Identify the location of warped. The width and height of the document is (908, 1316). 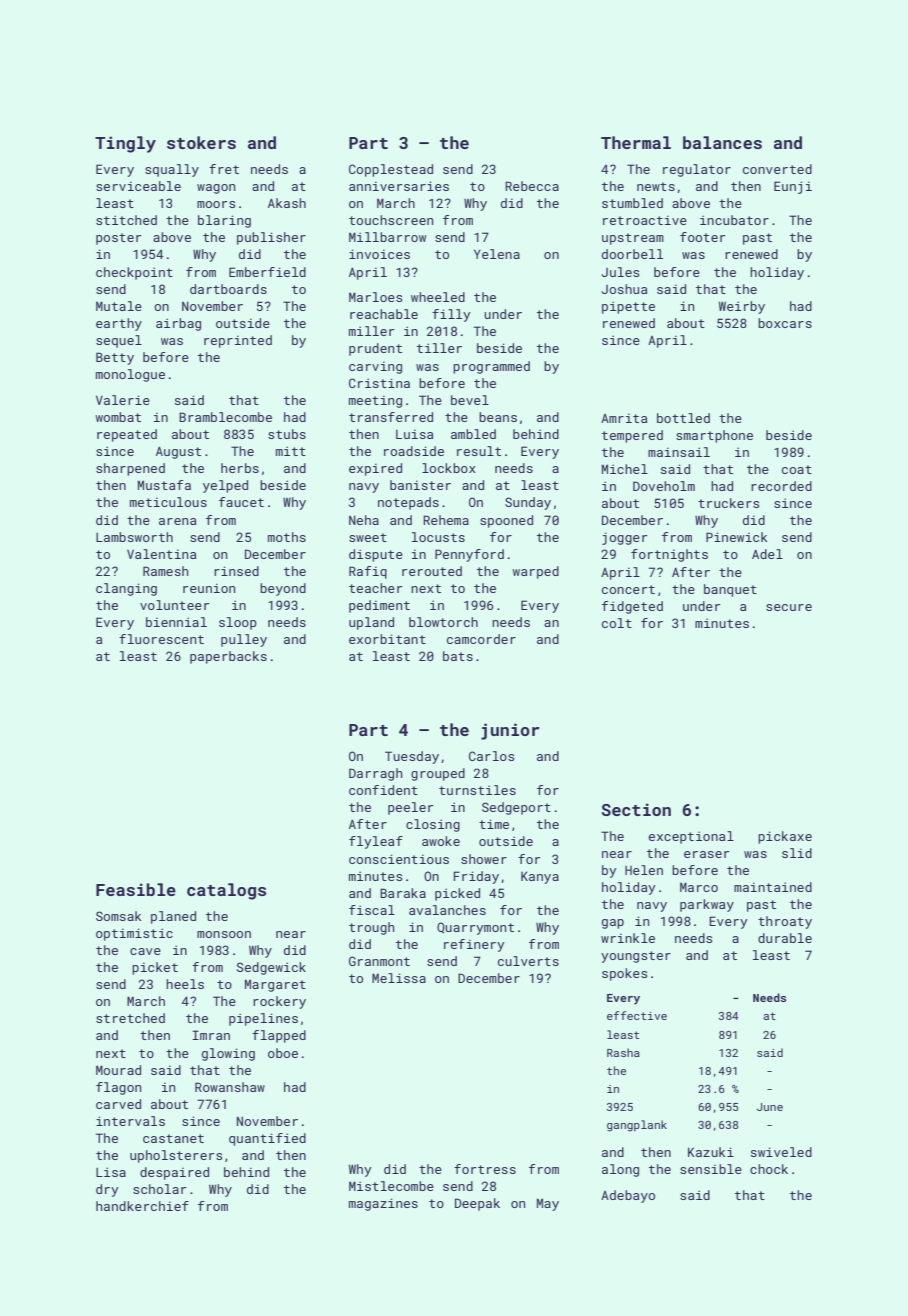
(535, 572).
